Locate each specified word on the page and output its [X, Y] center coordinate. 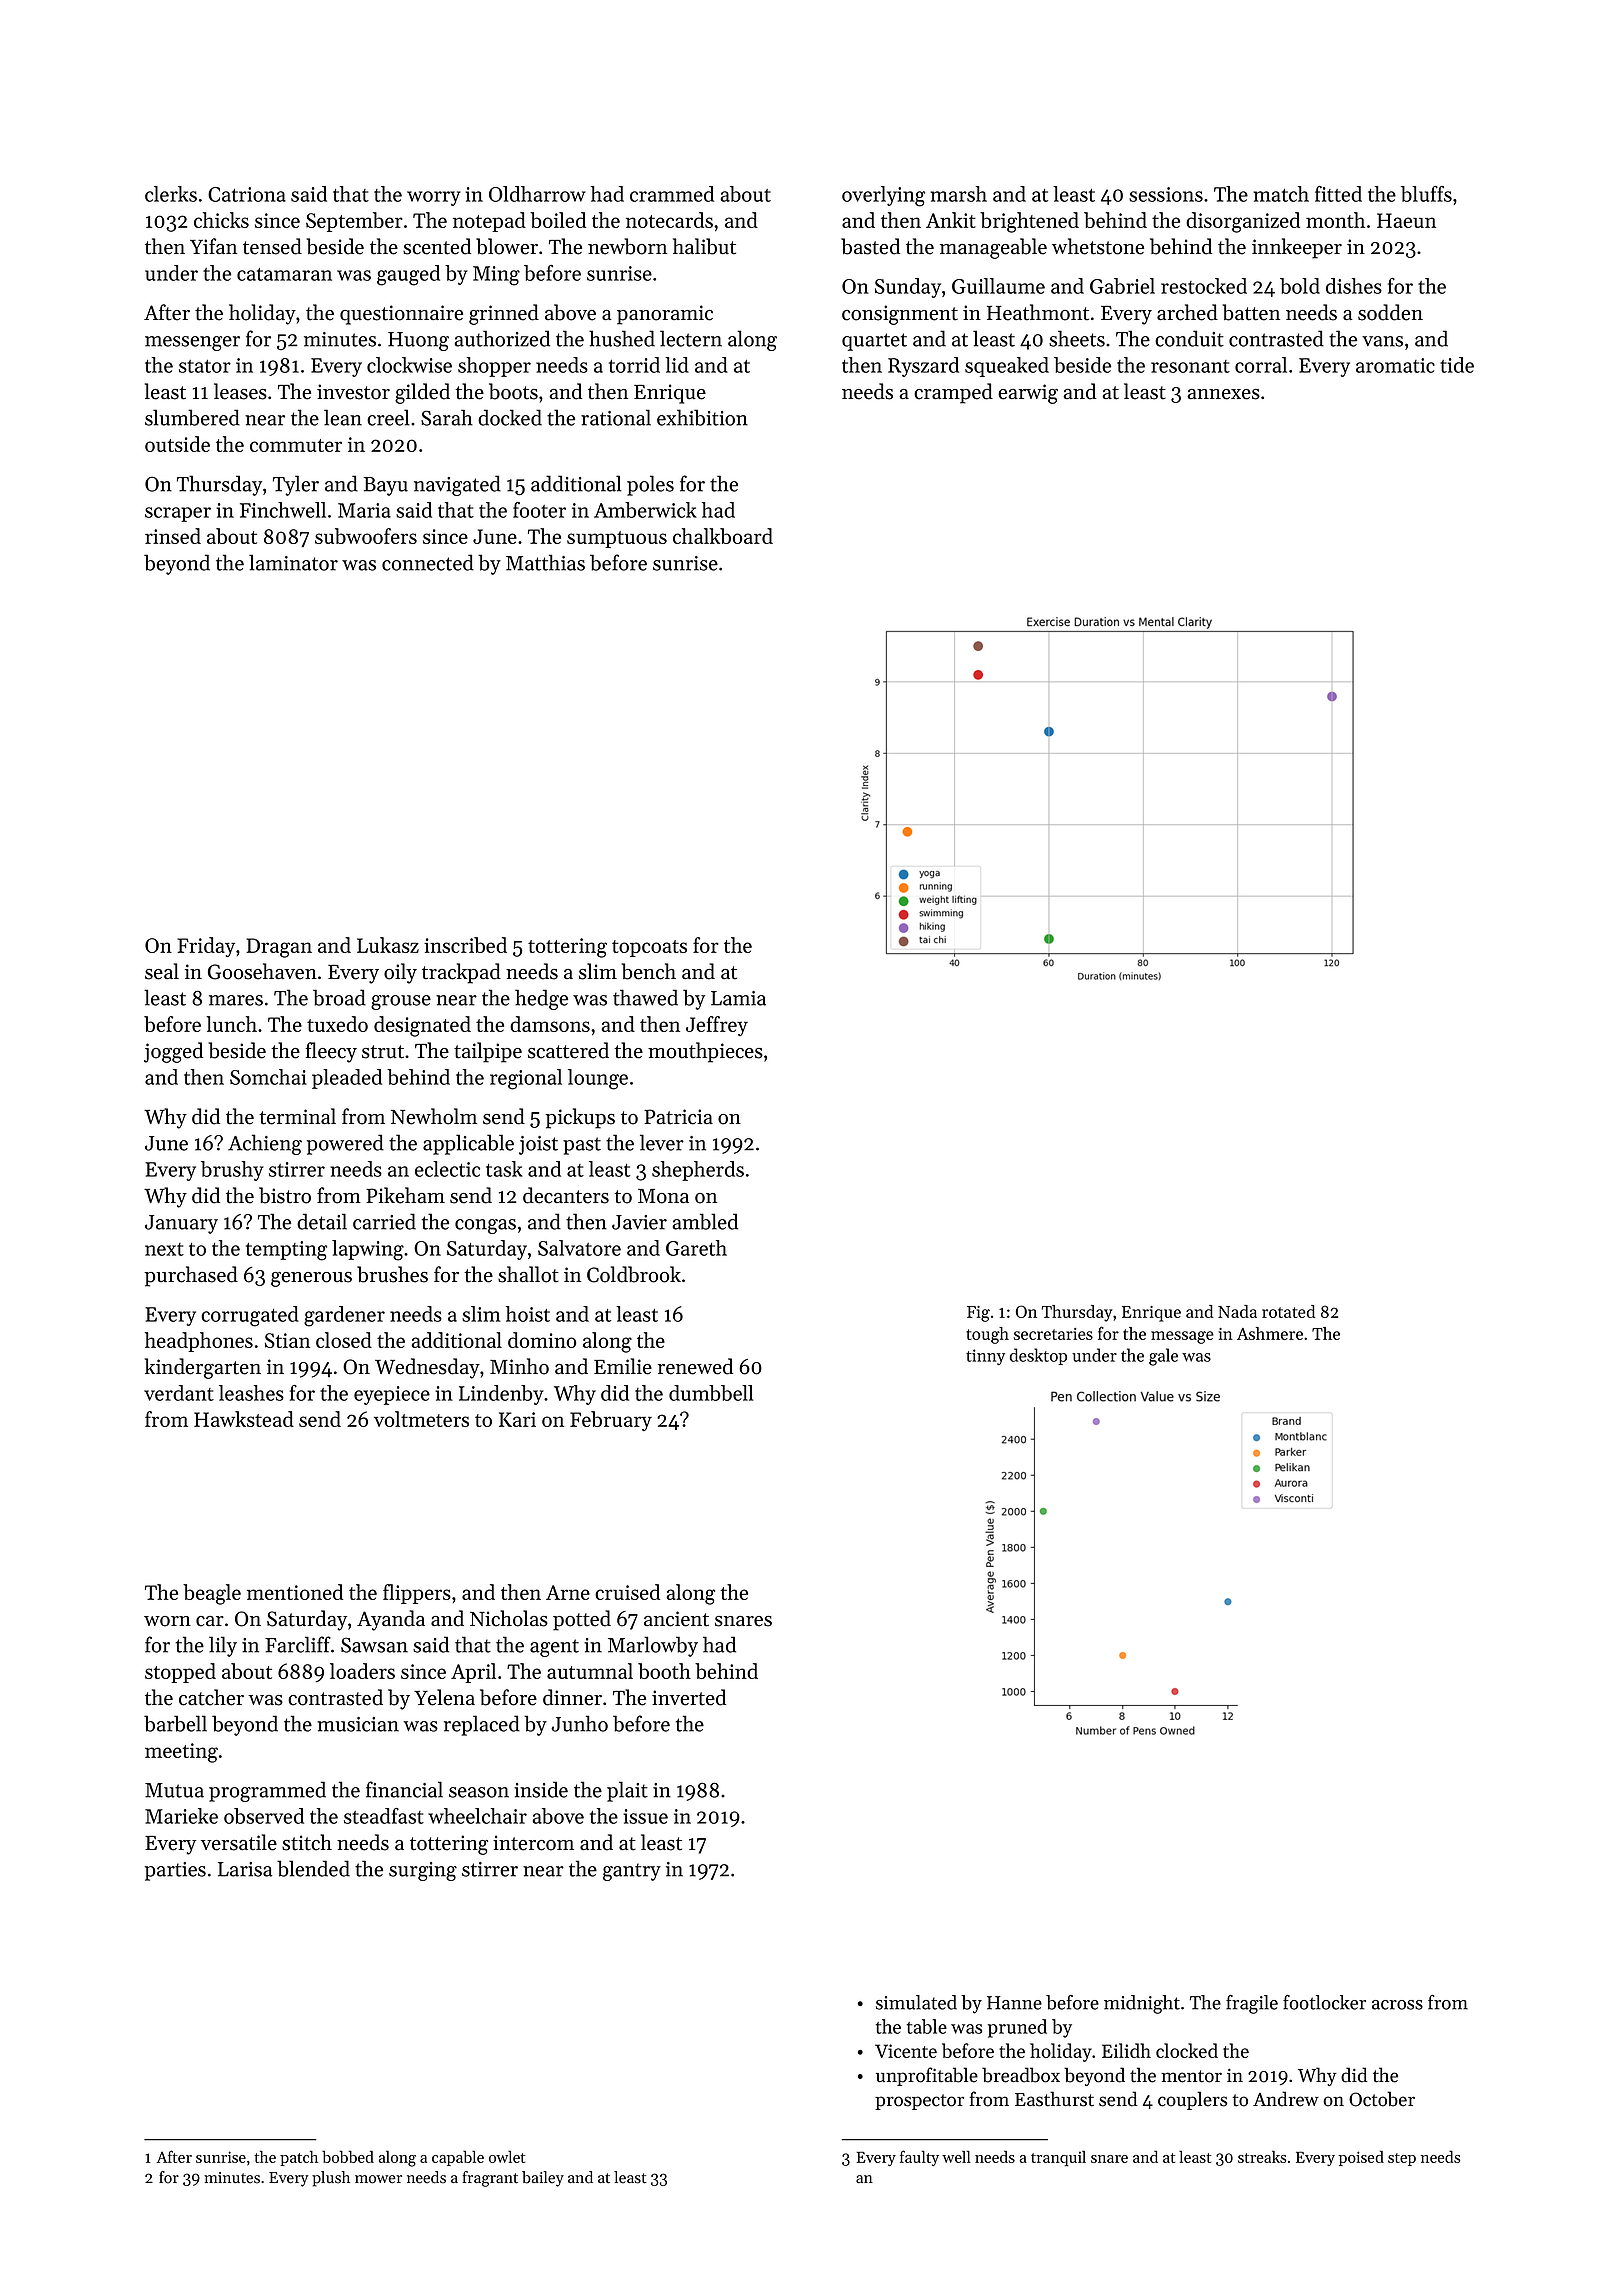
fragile [1252, 2004]
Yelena [444, 1697]
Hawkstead [244, 1419]
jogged [173, 1052]
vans [1382, 341]
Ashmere [1270, 1333]
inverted [689, 1697]
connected [428, 562]
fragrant [490, 2179]
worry [434, 198]
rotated [1288, 1311]
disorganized [1243, 222]
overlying [883, 196]
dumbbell [711, 1393]
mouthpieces [705, 1052]
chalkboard [723, 536]
